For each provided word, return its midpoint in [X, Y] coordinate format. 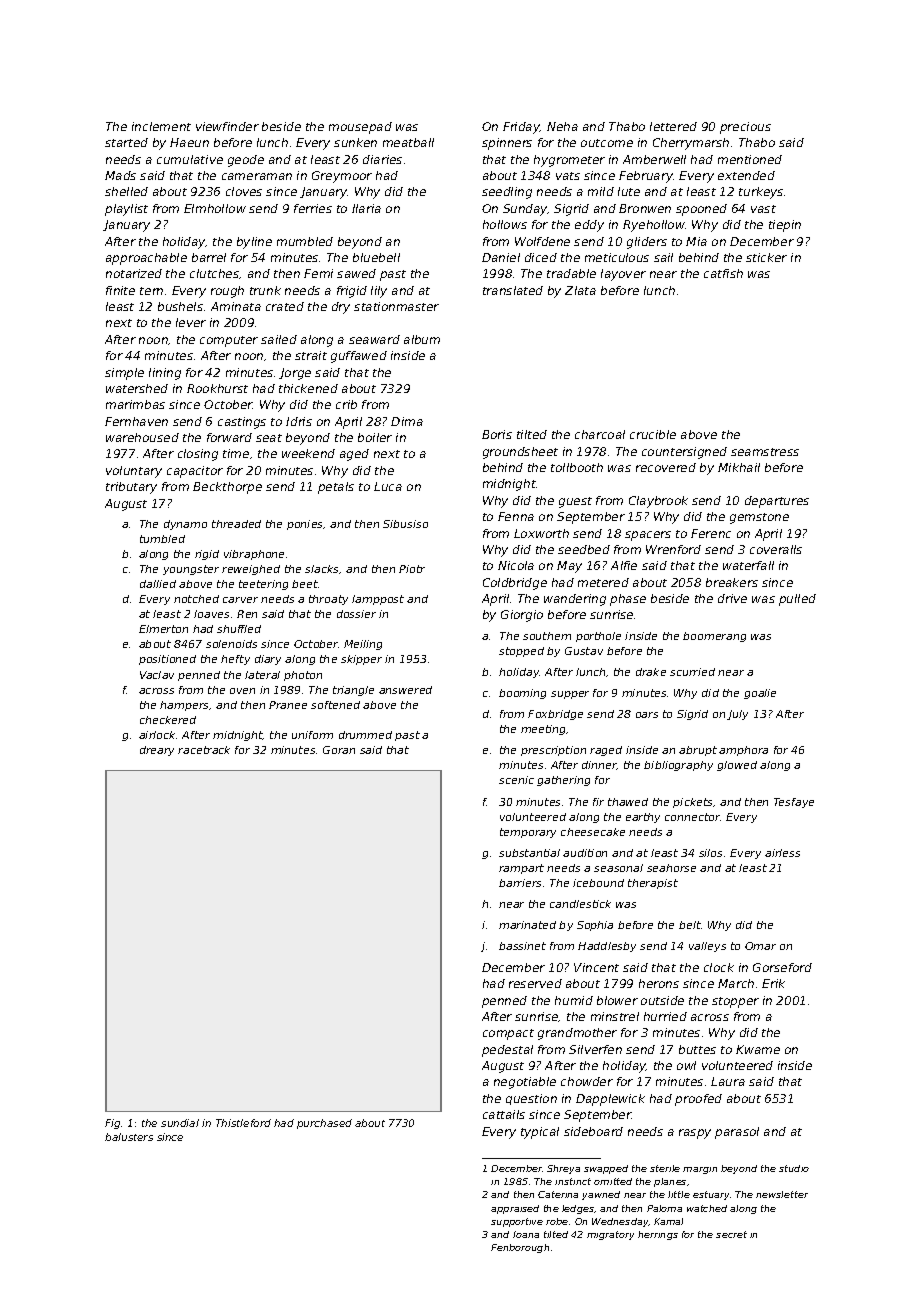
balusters [129, 1137]
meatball [408, 142]
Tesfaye [794, 803]
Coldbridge [515, 584]
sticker [766, 257]
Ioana [526, 1234]
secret [731, 1234]
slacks [322, 569]
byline [254, 243]
